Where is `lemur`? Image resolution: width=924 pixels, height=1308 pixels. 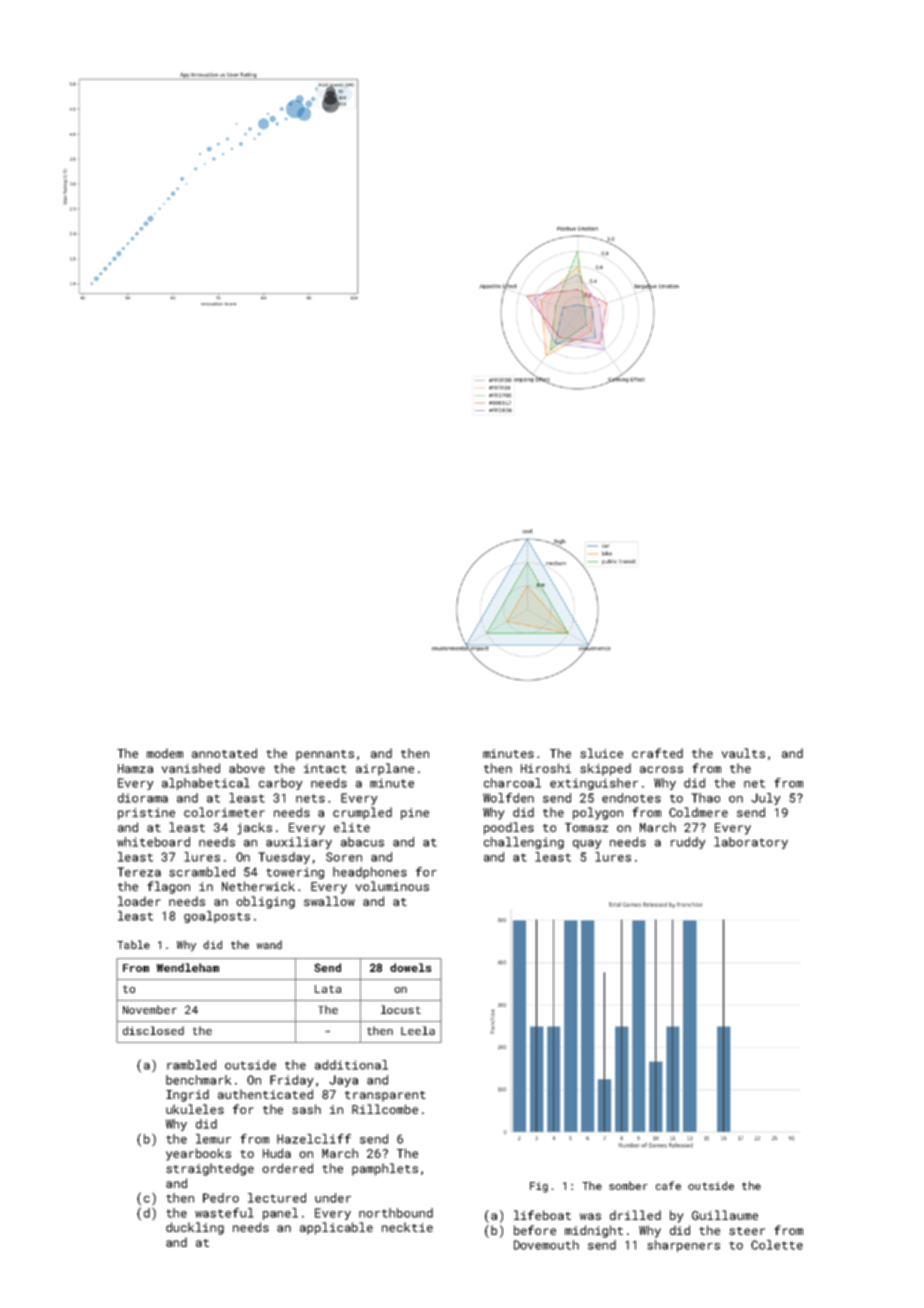
lemur is located at coordinates (213, 1139).
